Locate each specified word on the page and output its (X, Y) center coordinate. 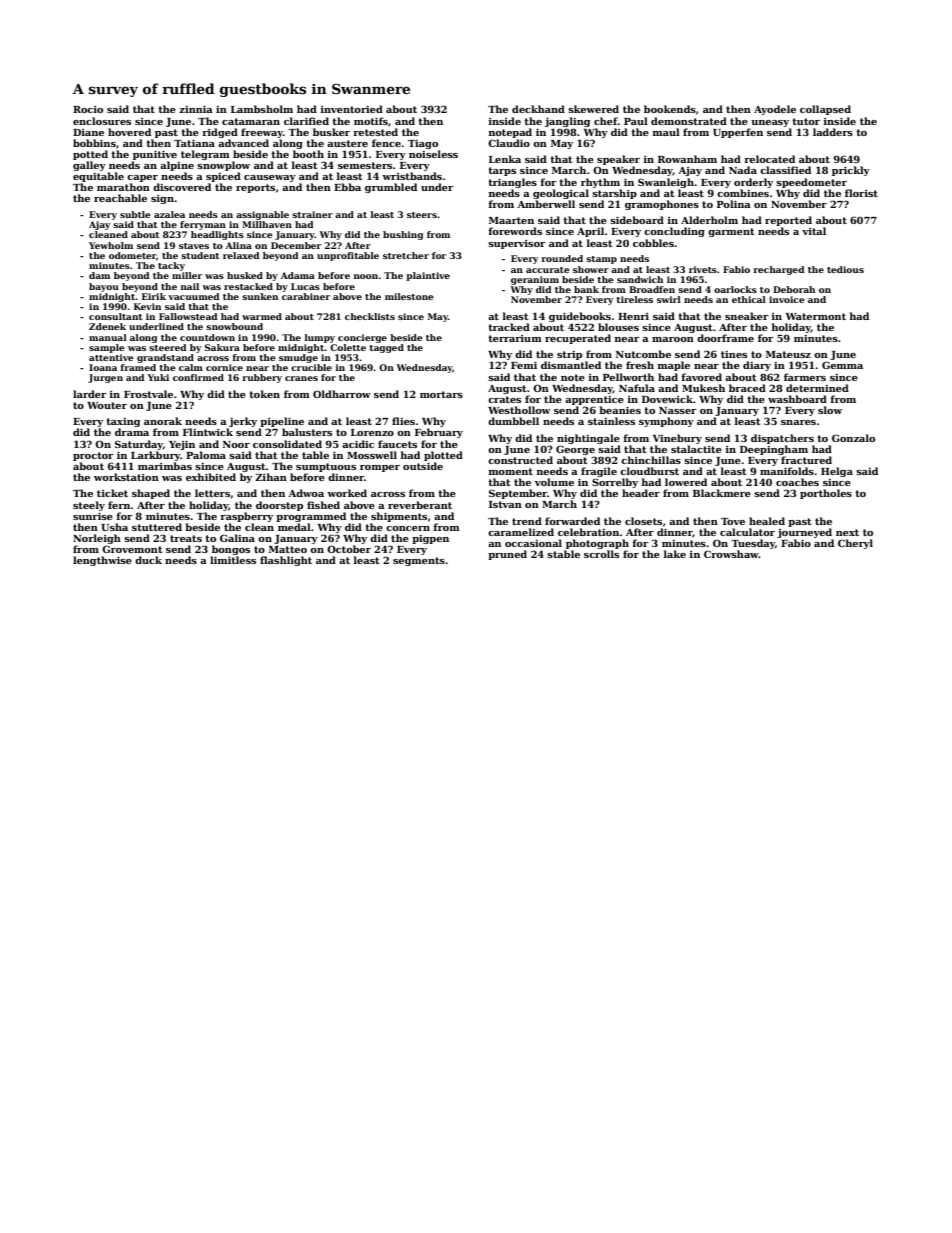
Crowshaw (731, 554)
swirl (669, 299)
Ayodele (775, 110)
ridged (220, 133)
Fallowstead (188, 316)
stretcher (406, 255)
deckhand (538, 109)
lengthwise (102, 561)
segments (419, 561)
